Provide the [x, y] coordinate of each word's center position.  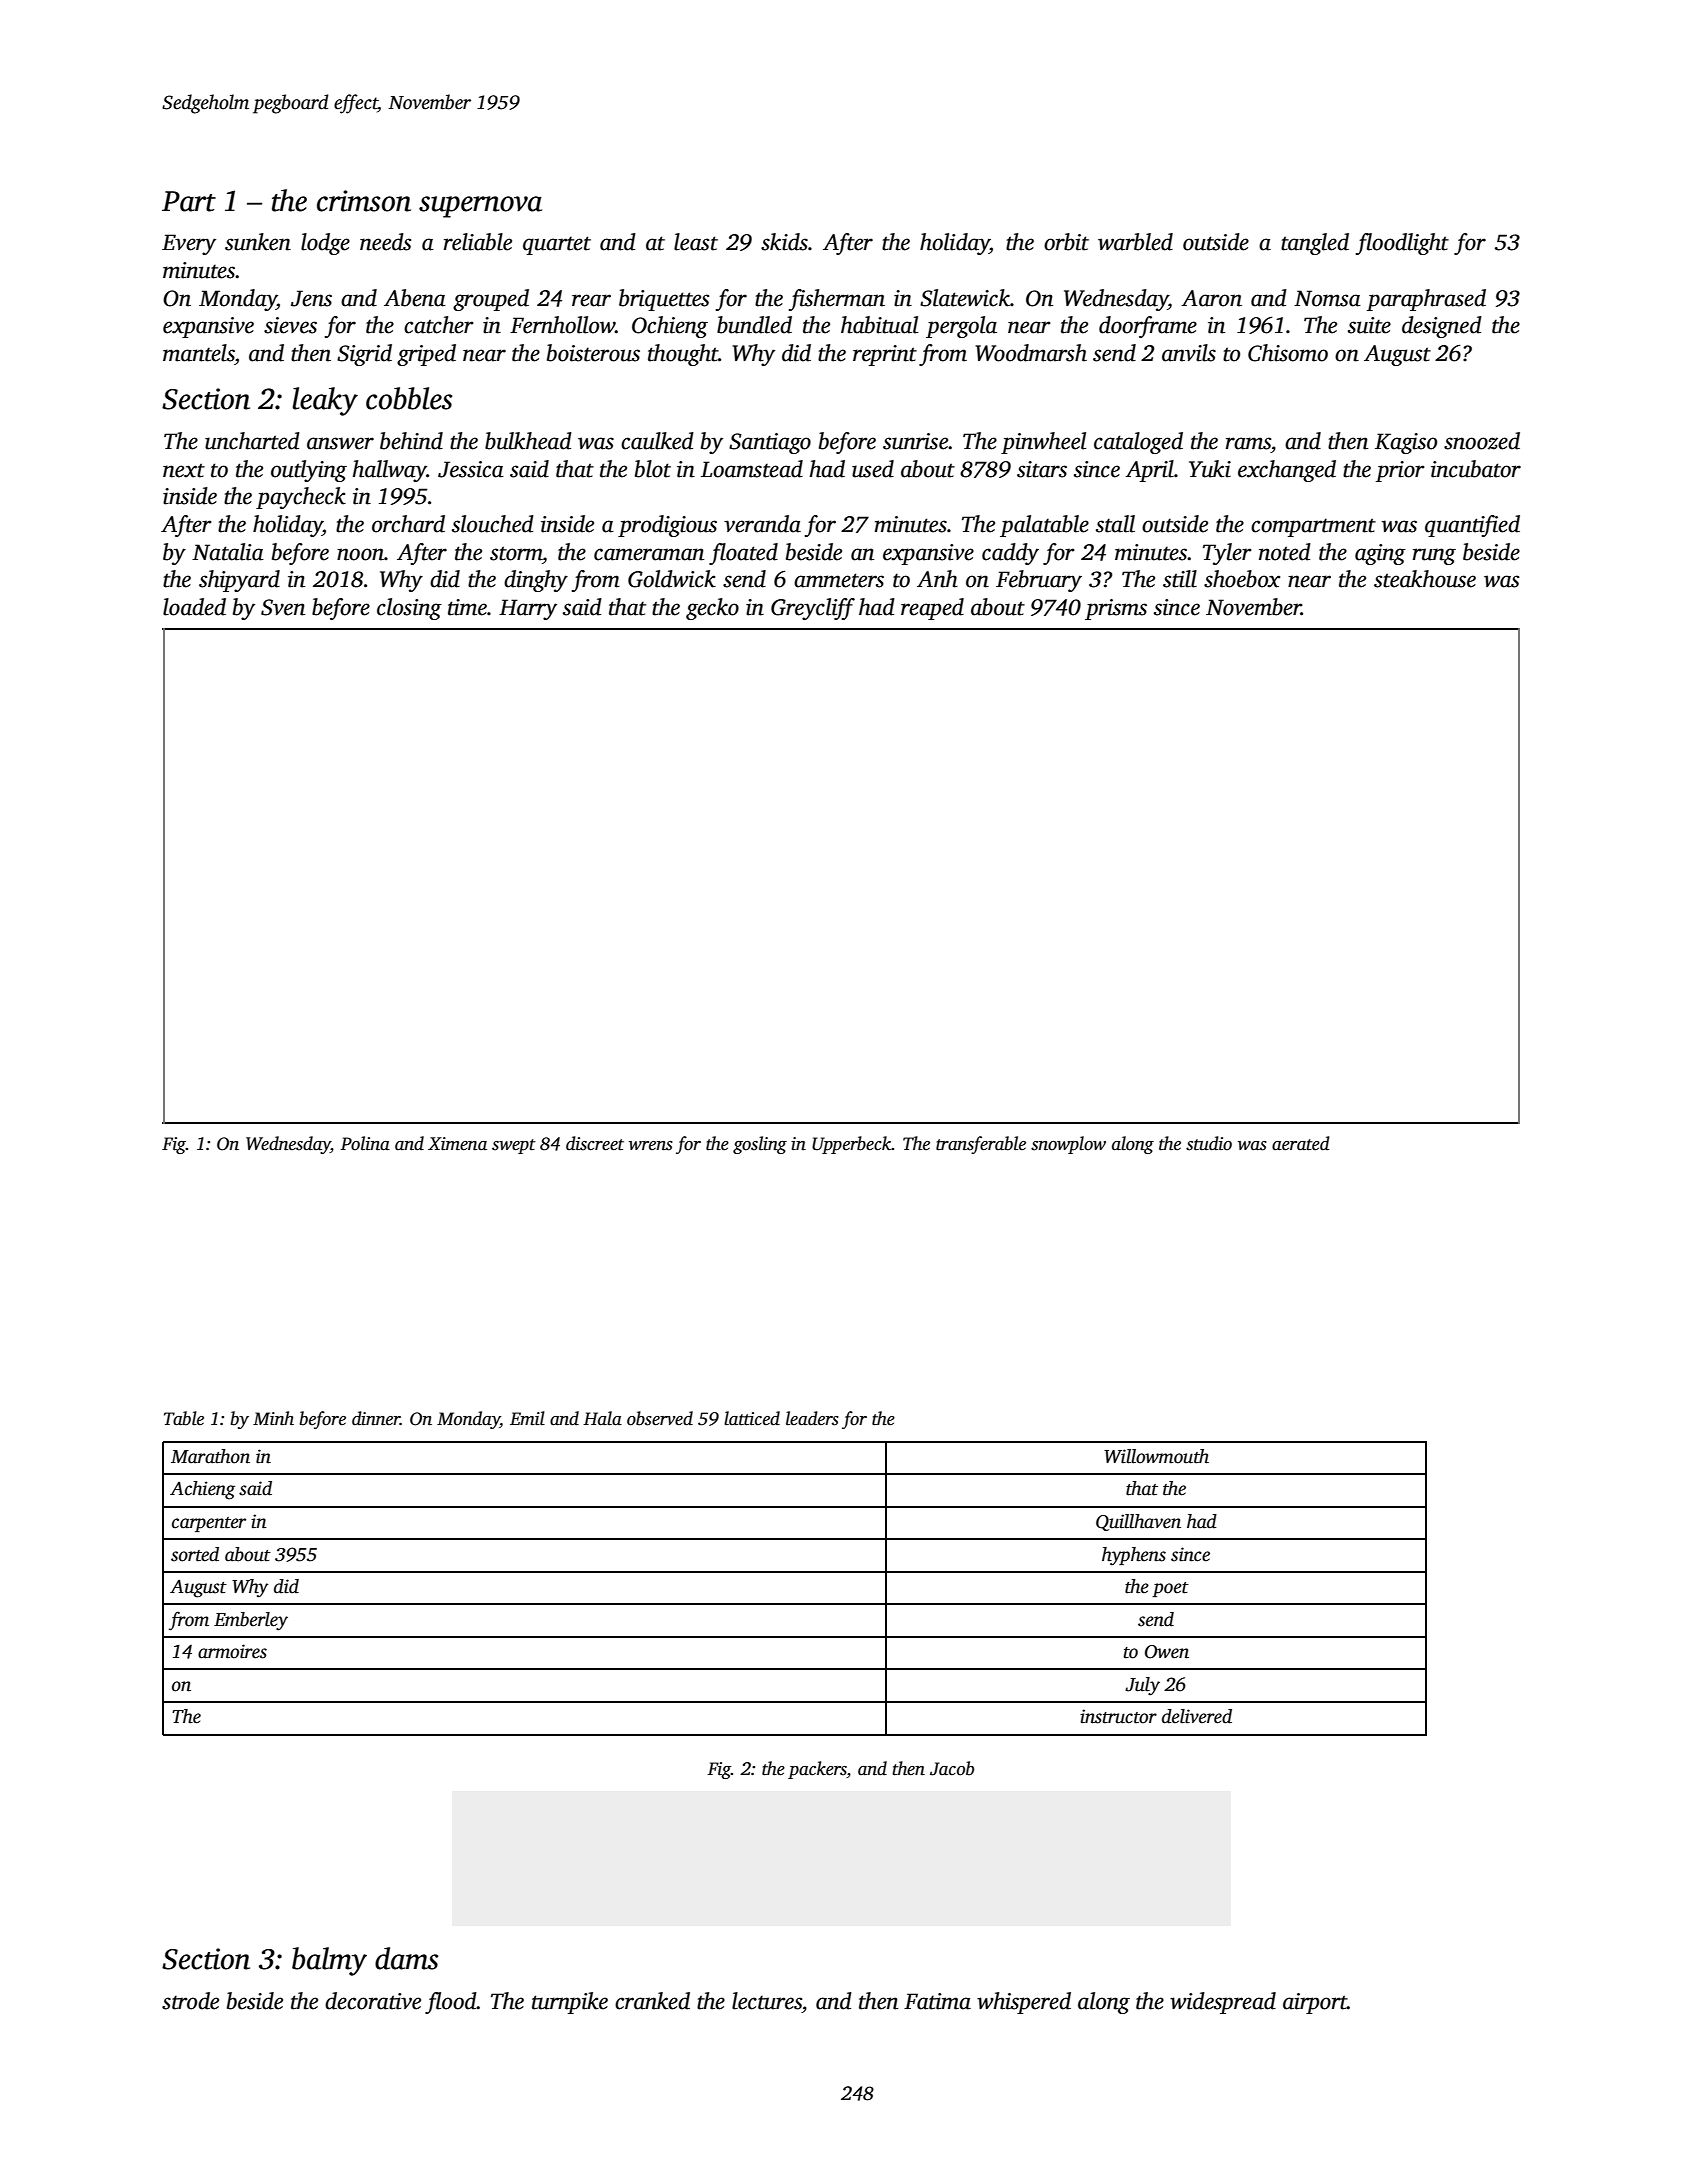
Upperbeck [852, 1145]
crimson [364, 201]
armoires [232, 1651]
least [696, 242]
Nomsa [1327, 298]
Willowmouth [1156, 1456]
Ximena [457, 1144]
